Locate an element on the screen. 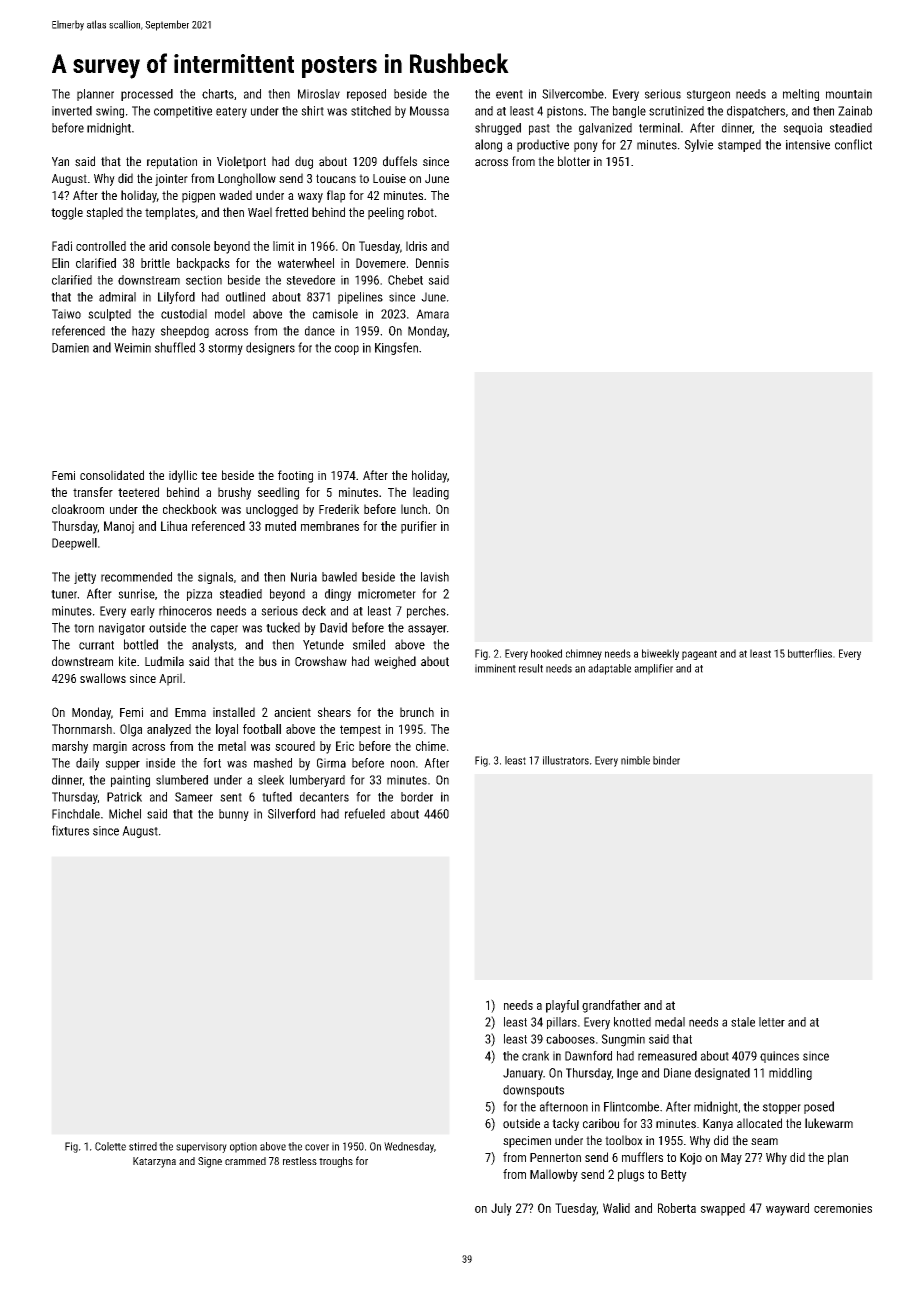  stormy is located at coordinates (225, 349).
